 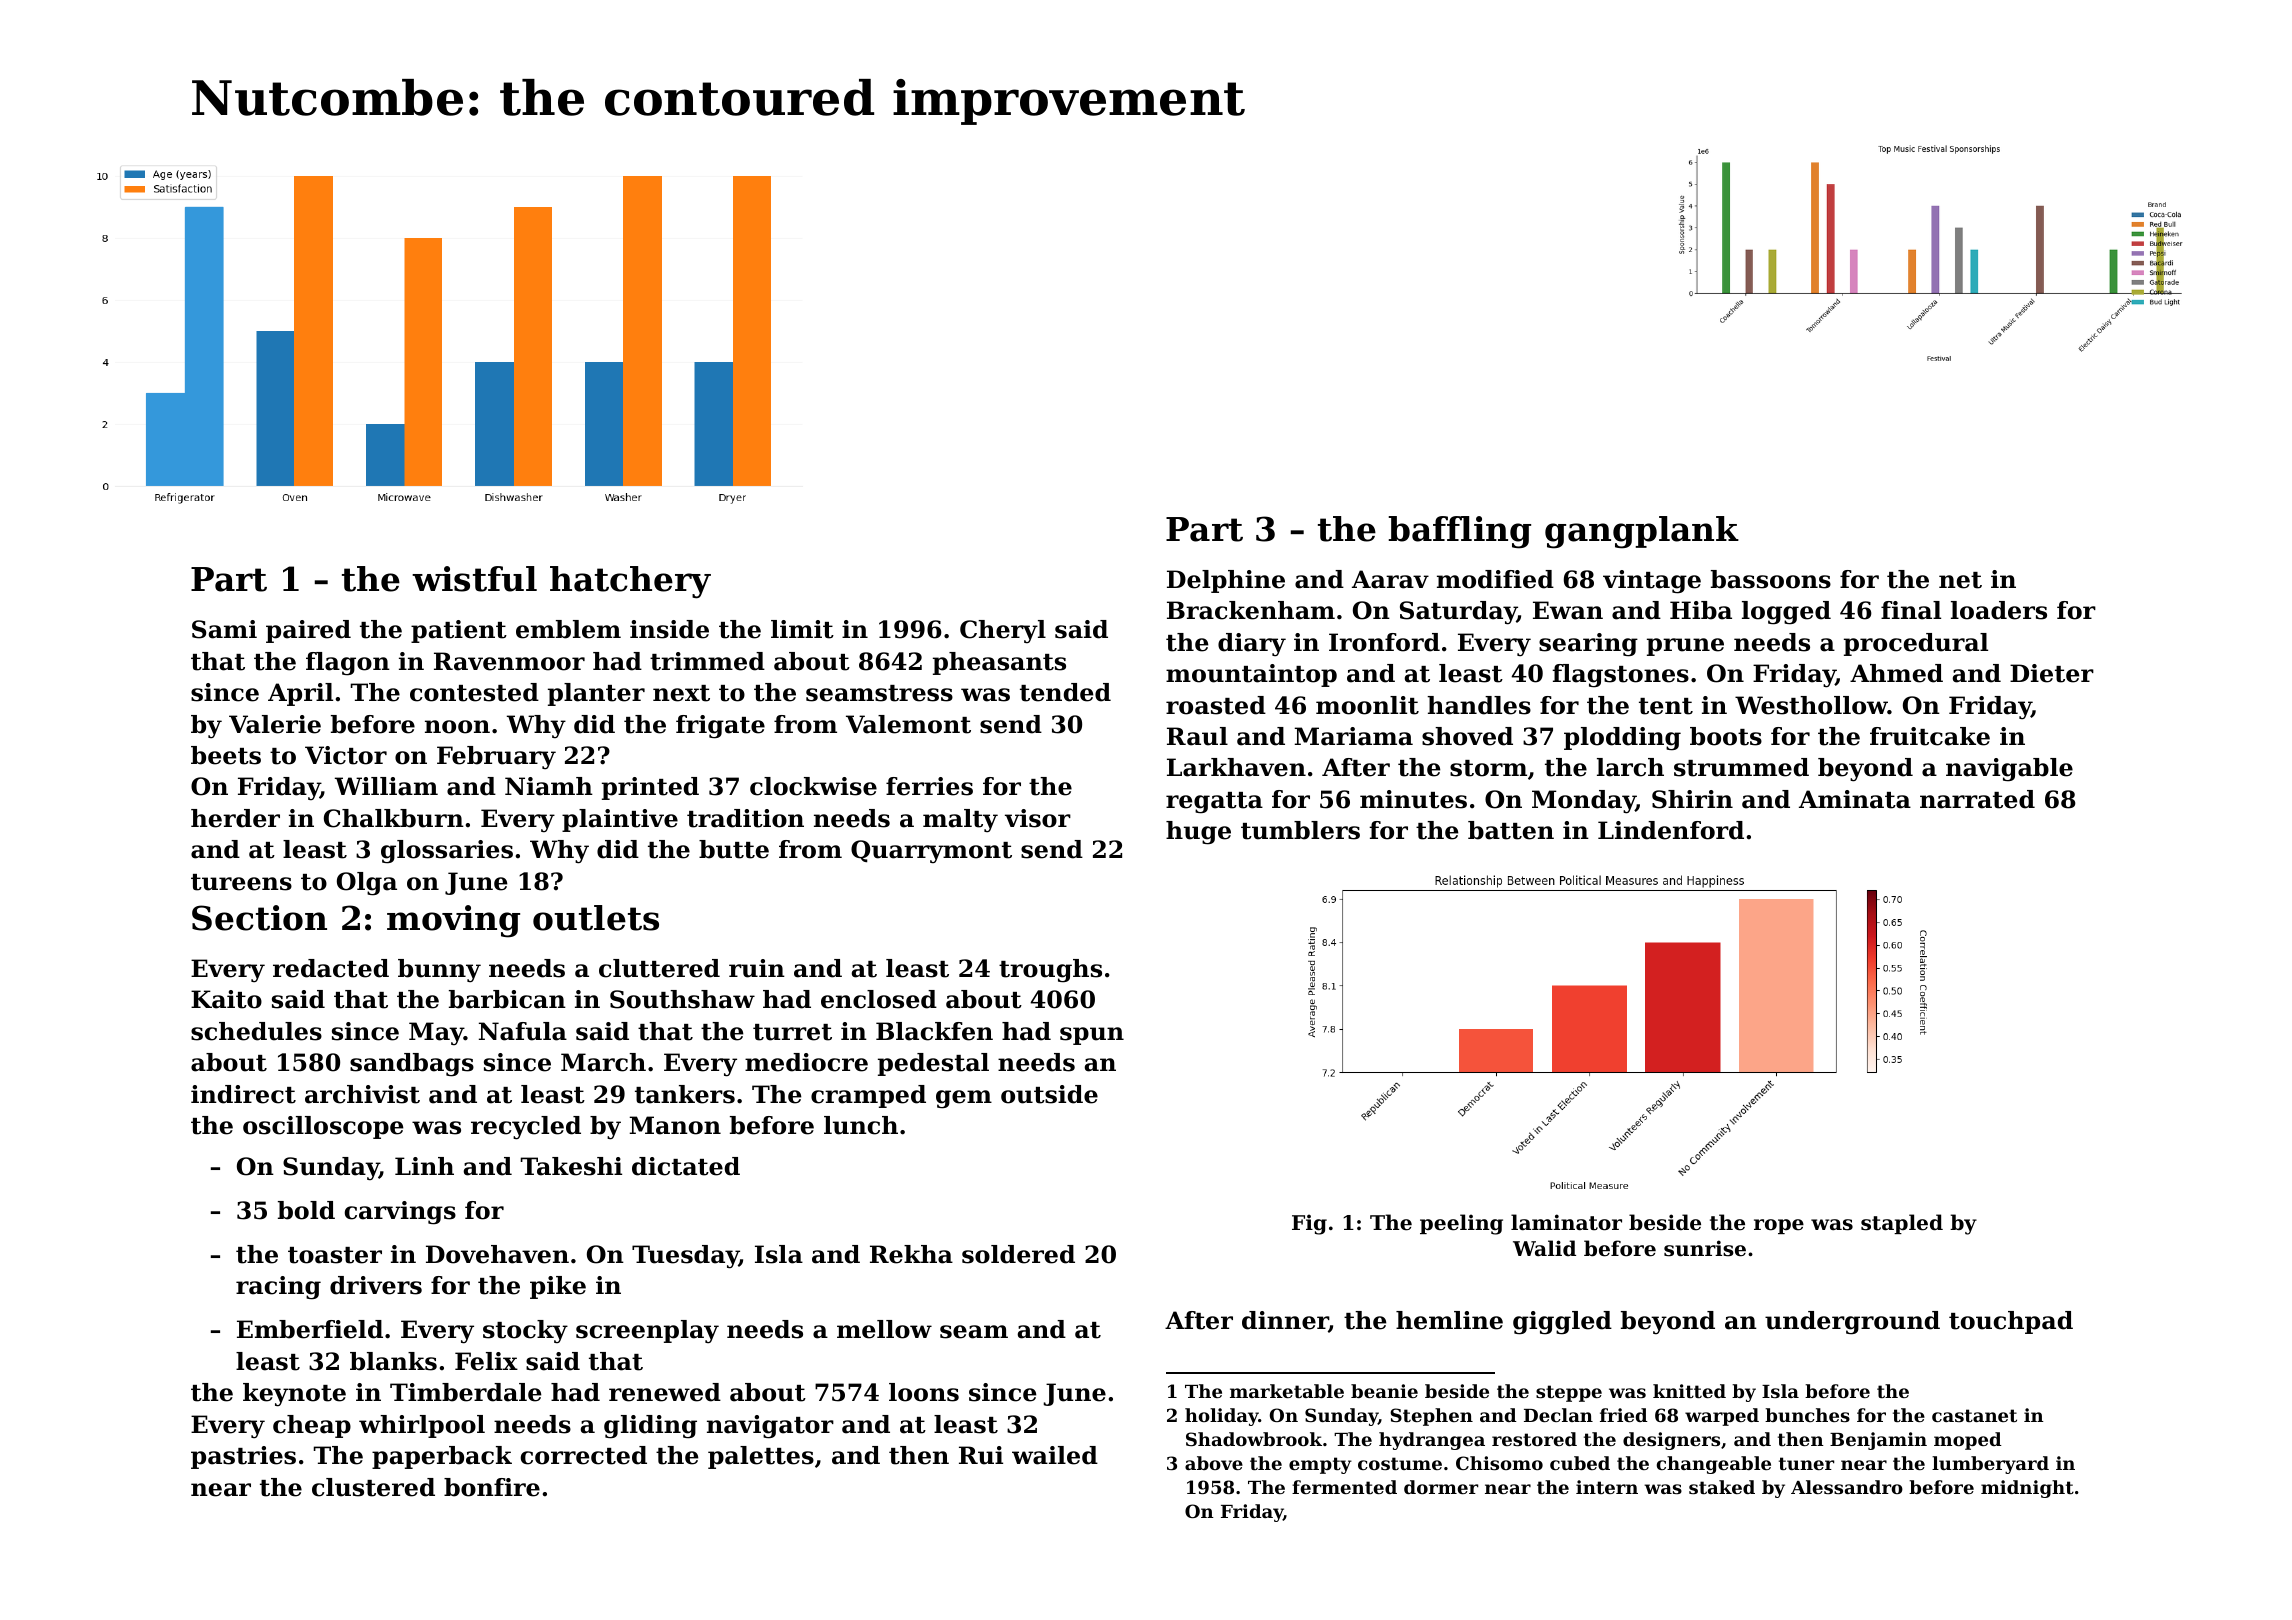 I want to click on Westhollow, so click(x=1811, y=705).
